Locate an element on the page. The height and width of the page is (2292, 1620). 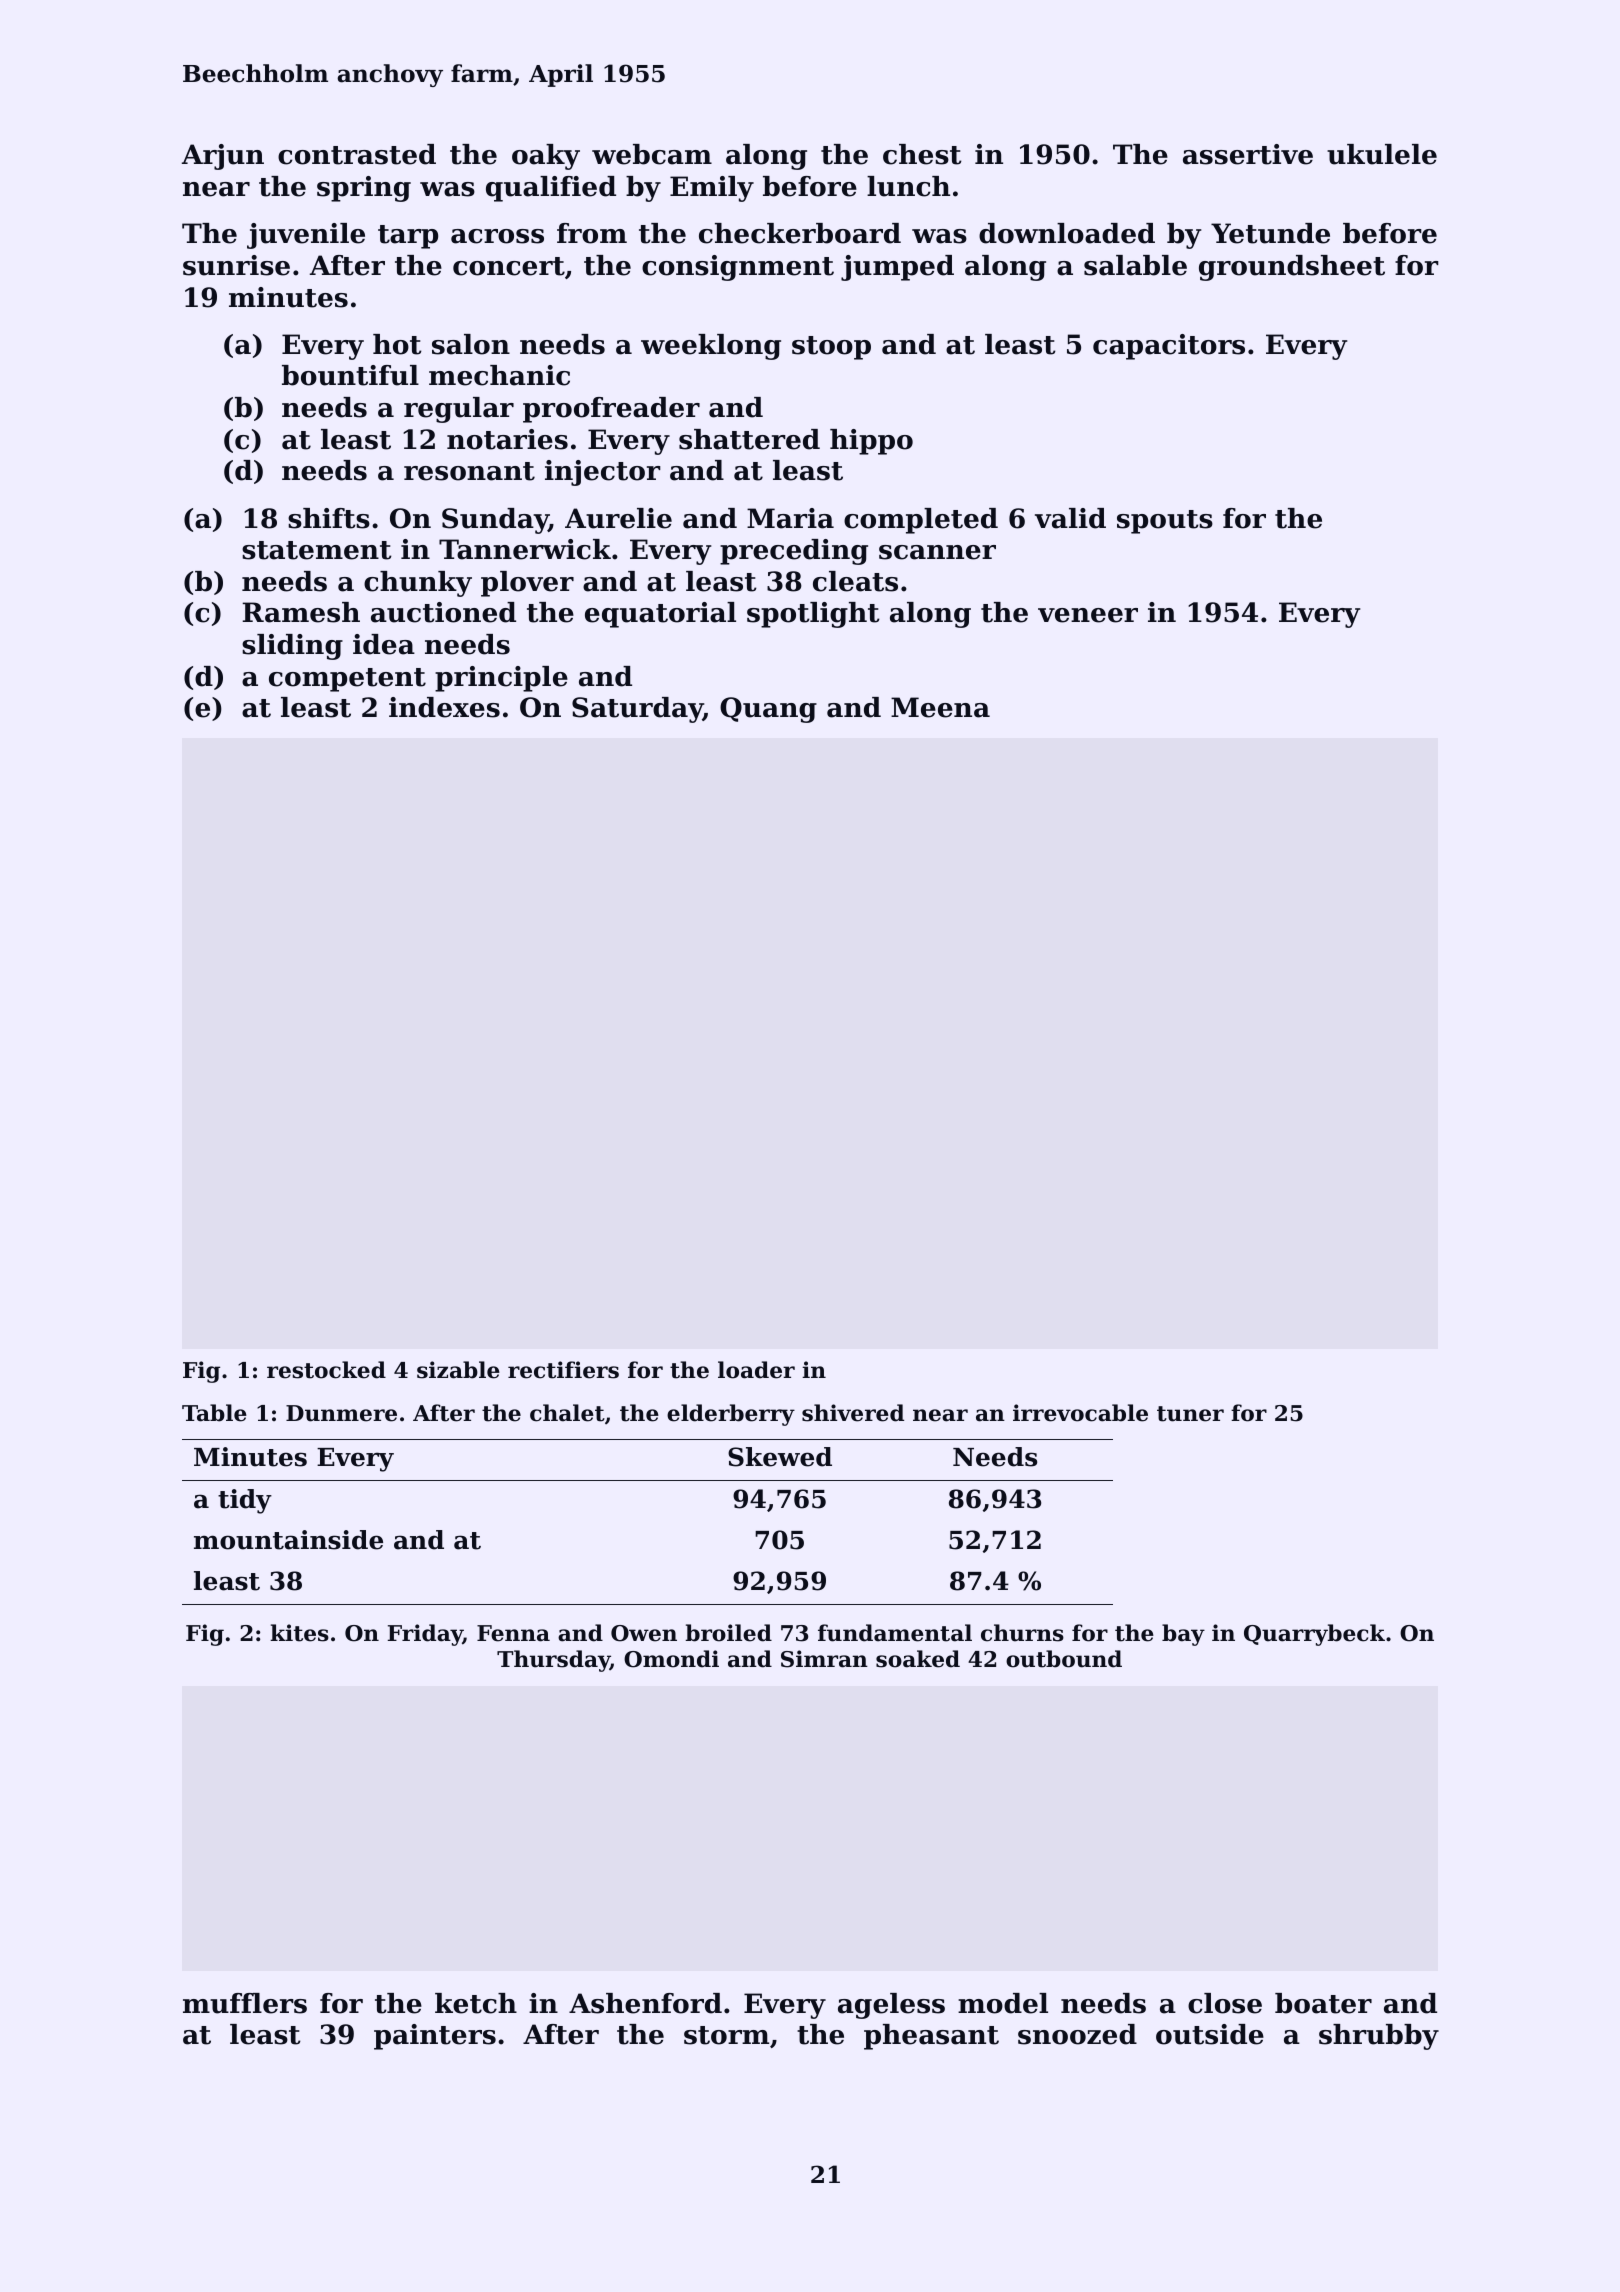
shattered is located at coordinates (749, 439).
